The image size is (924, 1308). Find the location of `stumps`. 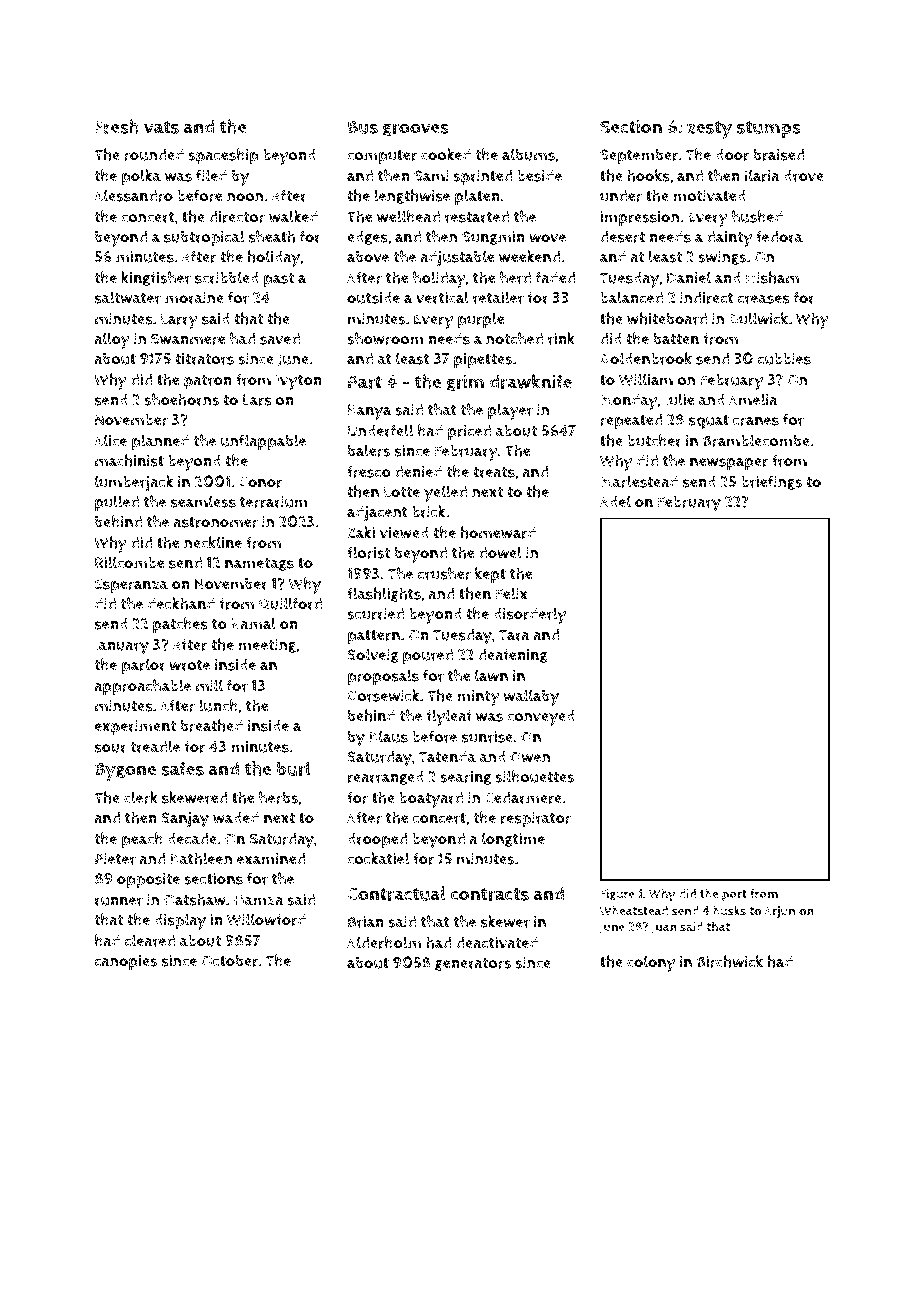

stumps is located at coordinates (769, 129).
